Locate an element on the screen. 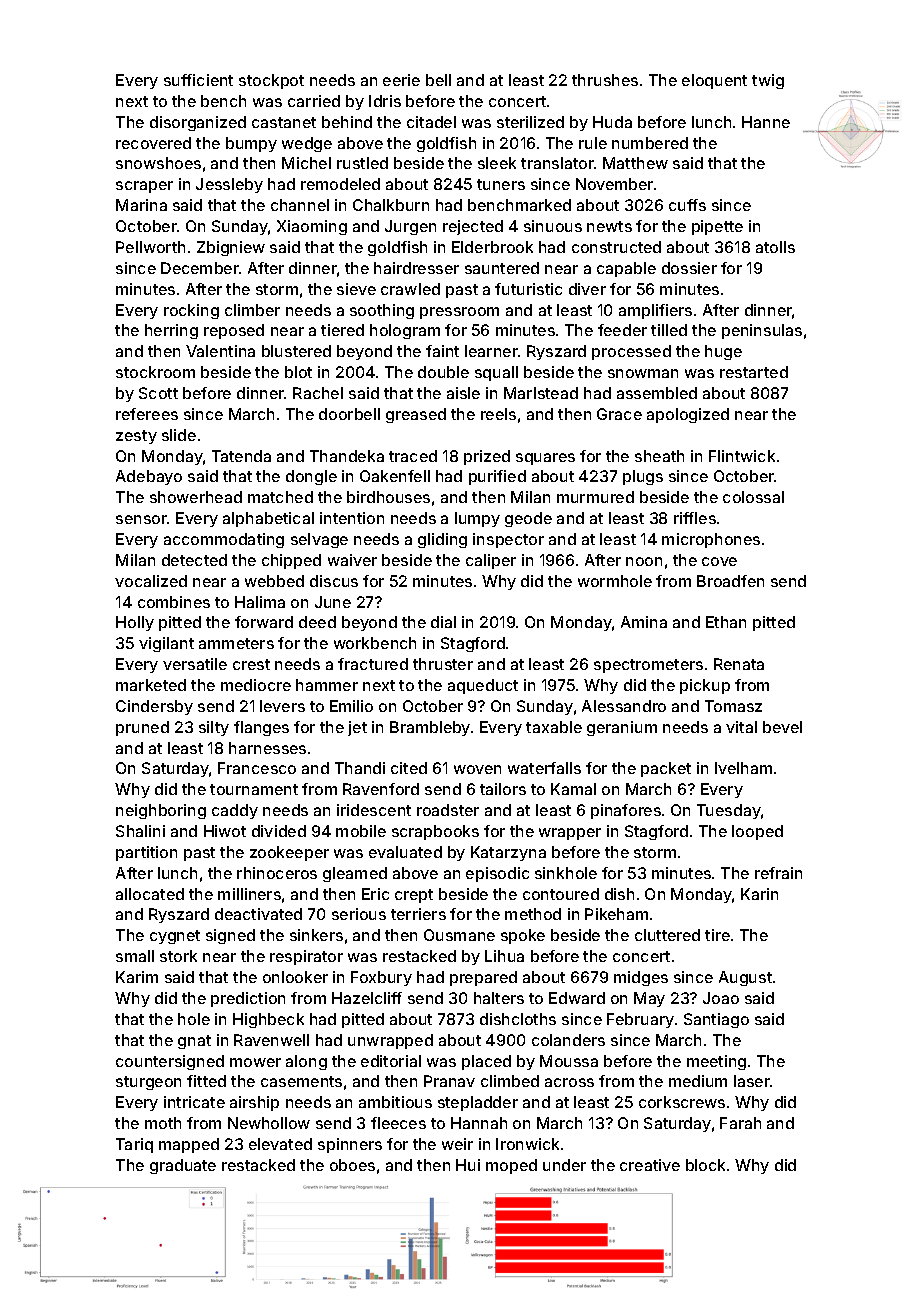 The height and width of the screenshot is (1308, 924). colossal is located at coordinates (753, 497).
